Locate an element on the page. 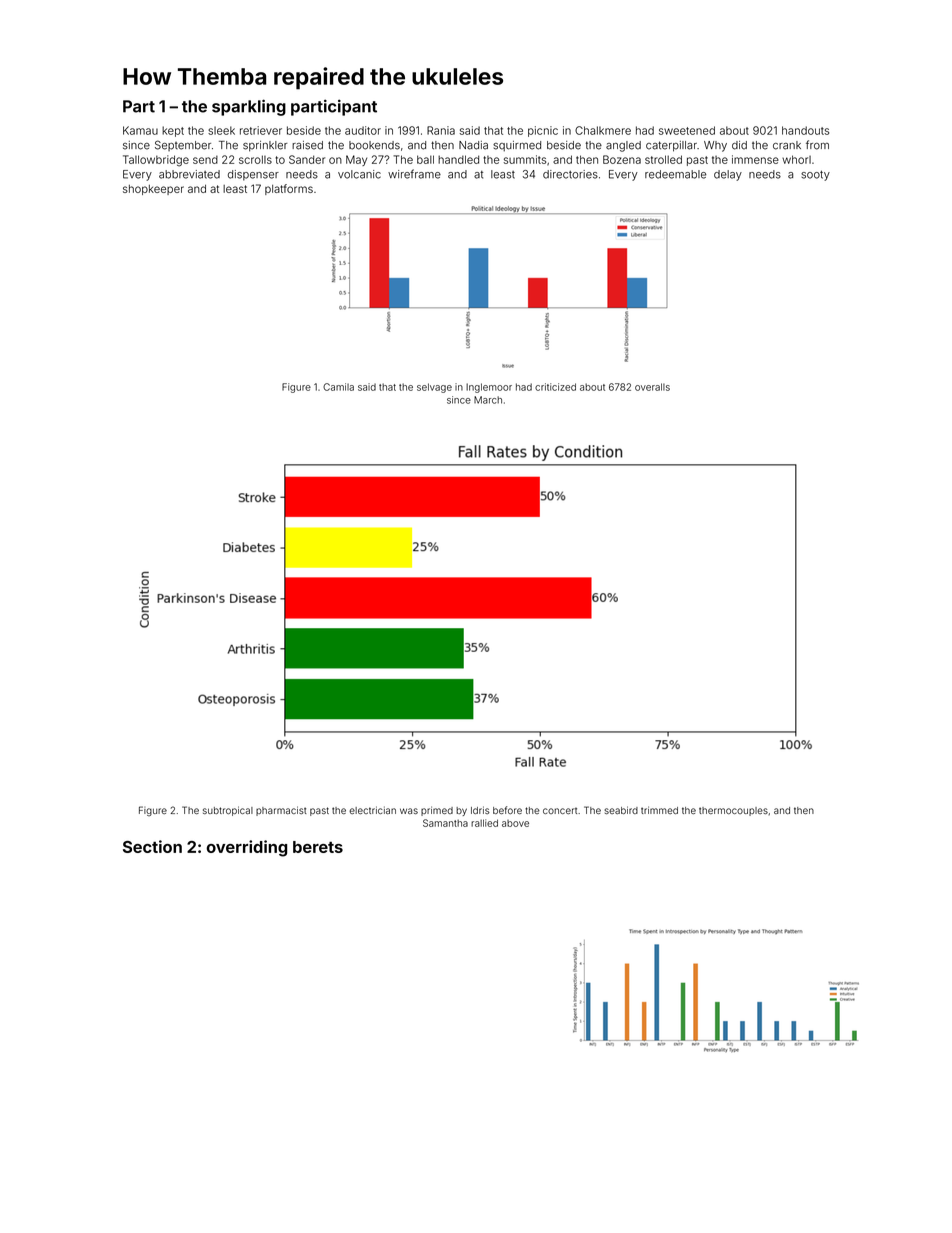 The image size is (952, 1233). Chalkmere is located at coordinates (603, 130).
